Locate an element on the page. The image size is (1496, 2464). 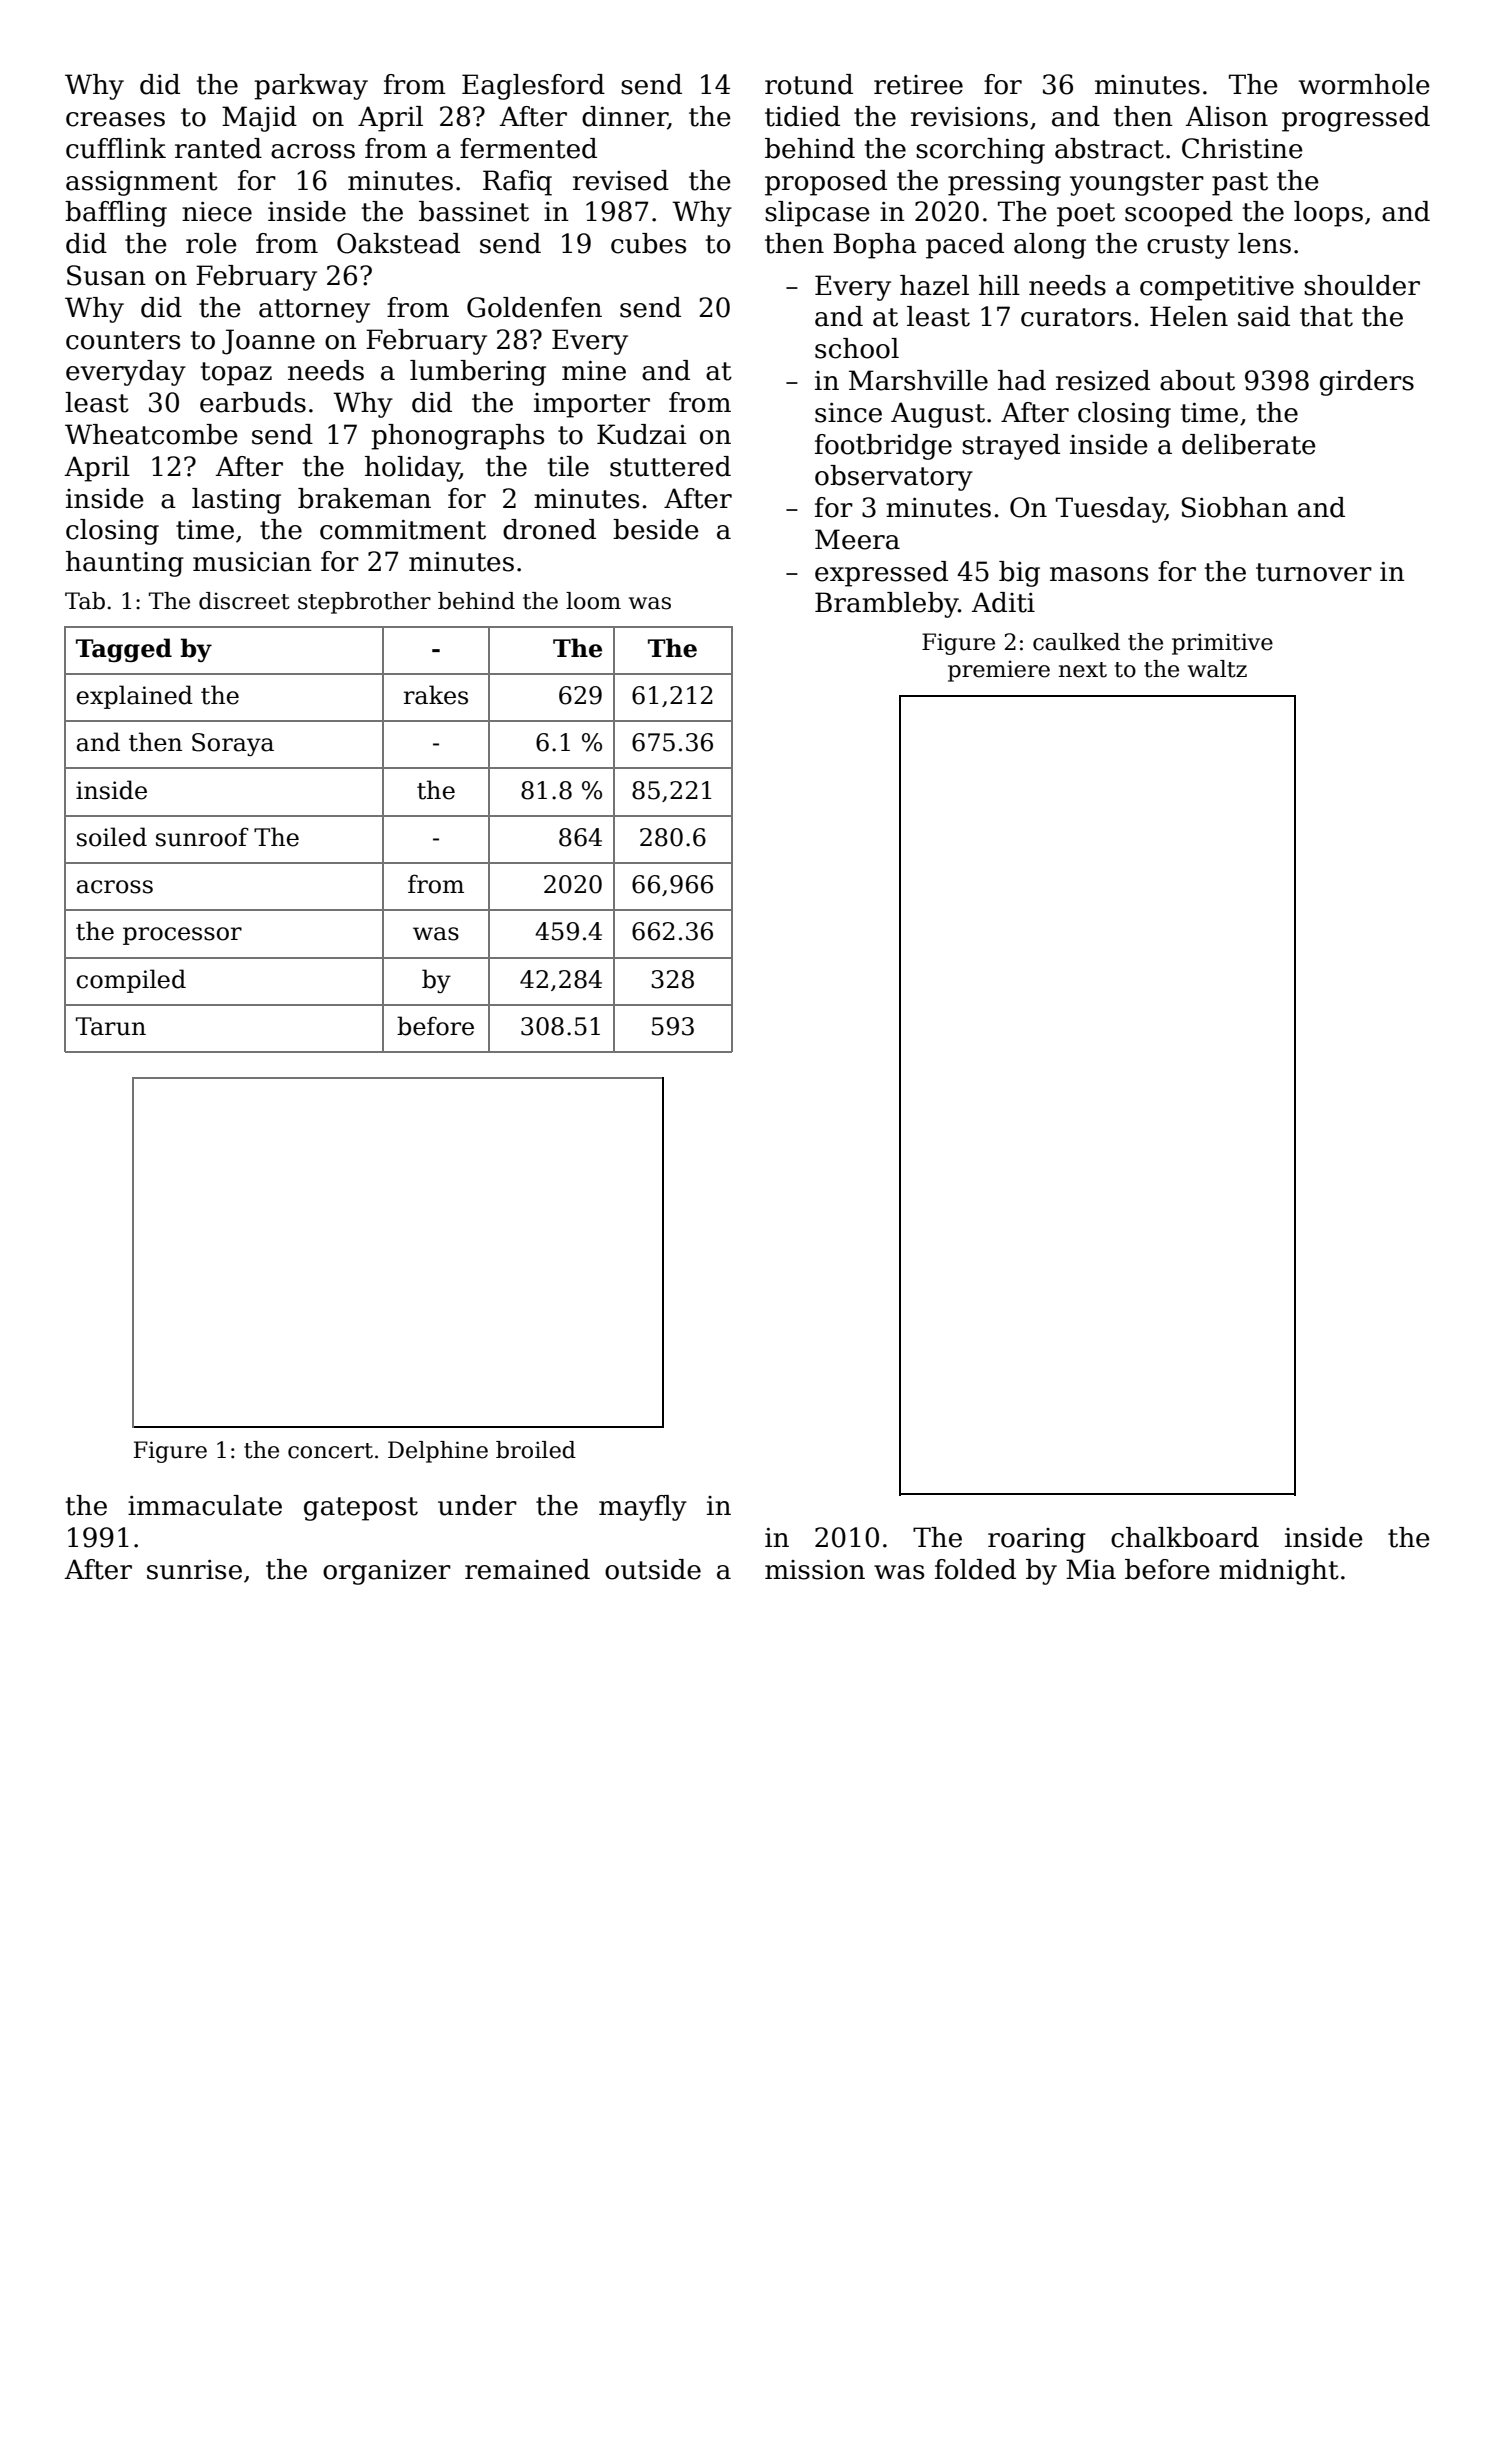
retiree is located at coordinates (918, 85).
